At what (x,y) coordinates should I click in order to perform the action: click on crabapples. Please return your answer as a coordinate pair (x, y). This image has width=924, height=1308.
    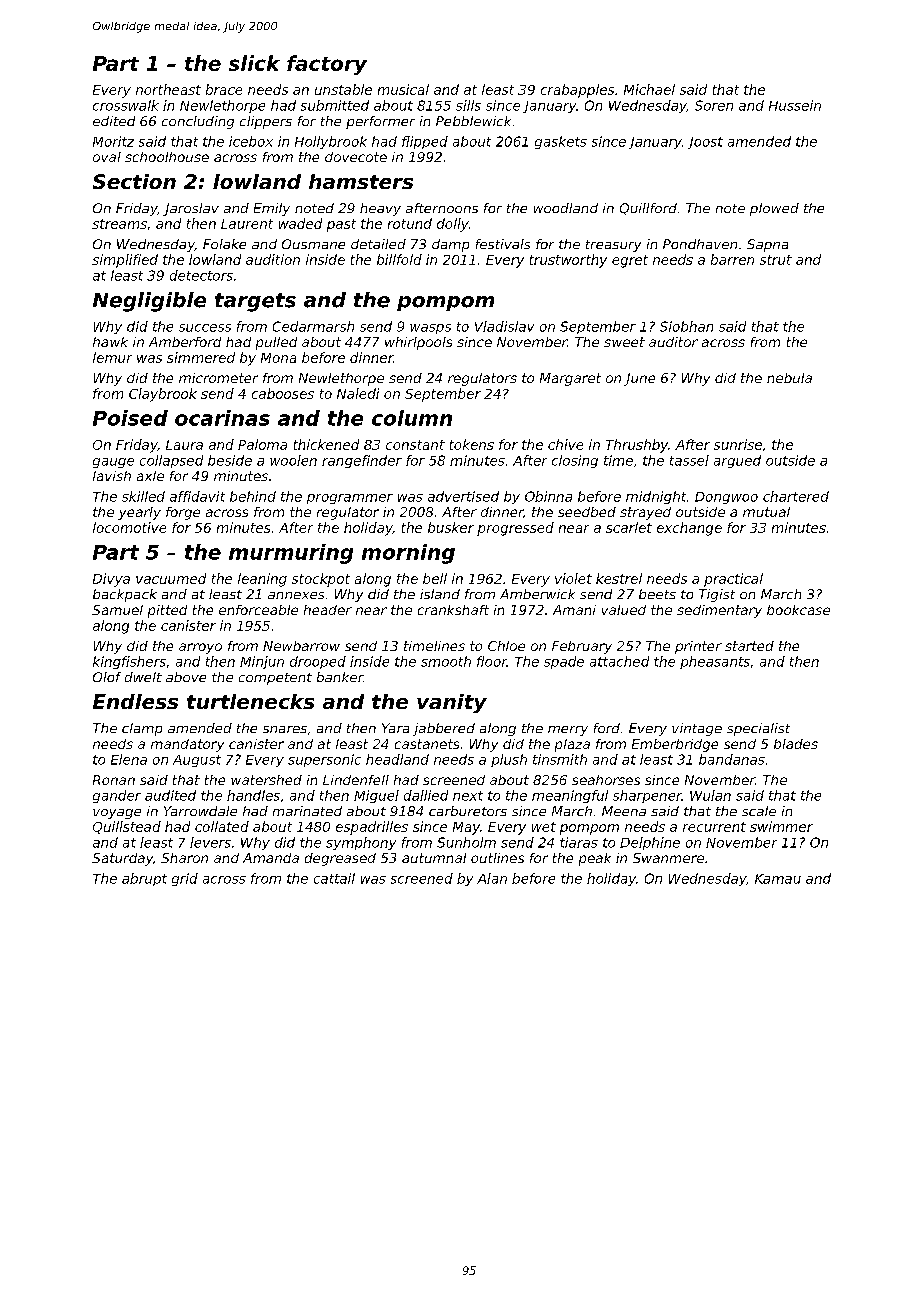
    Looking at the image, I should click on (577, 91).
